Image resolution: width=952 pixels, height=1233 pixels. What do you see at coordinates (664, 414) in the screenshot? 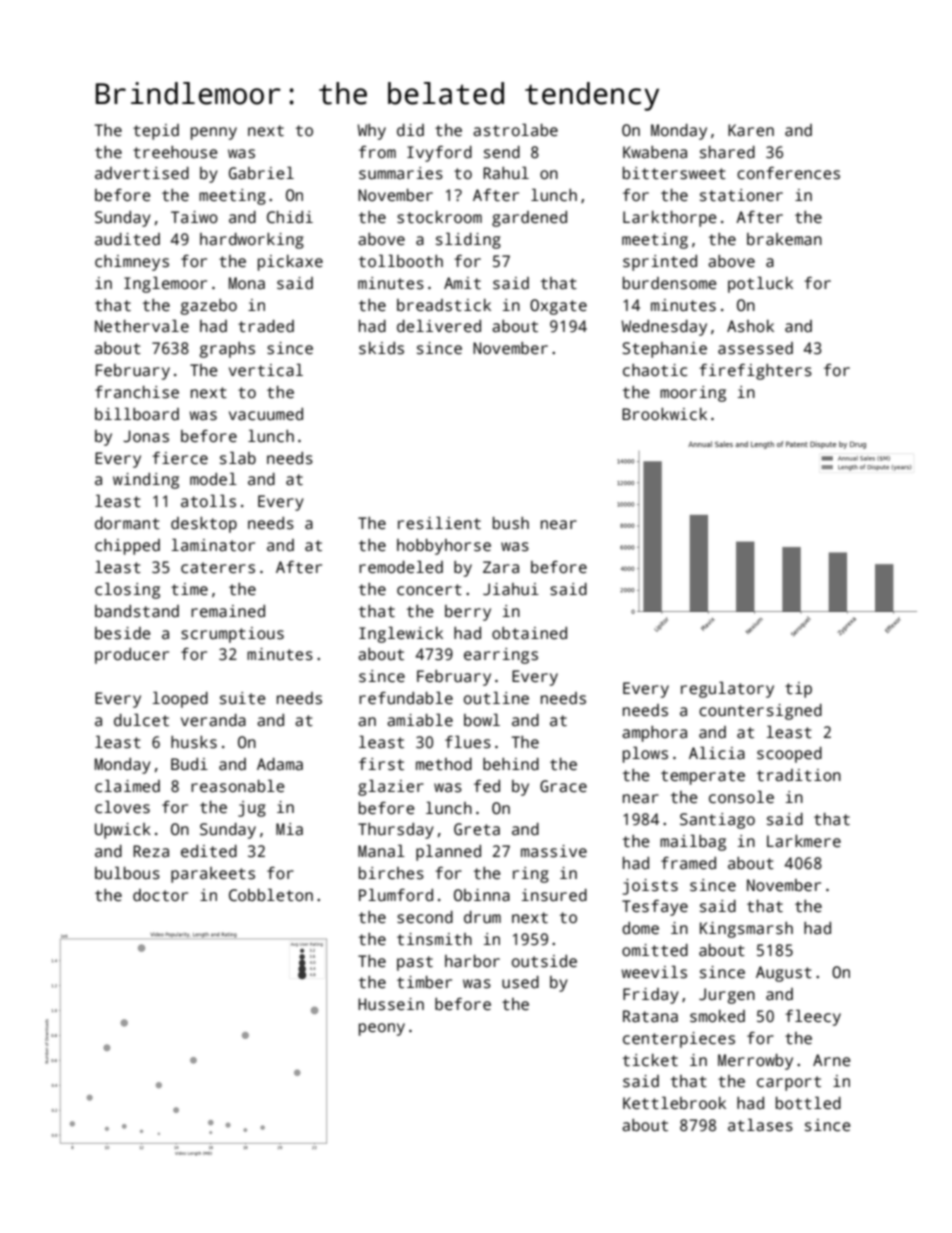
I see `Brookwick` at bounding box center [664, 414].
